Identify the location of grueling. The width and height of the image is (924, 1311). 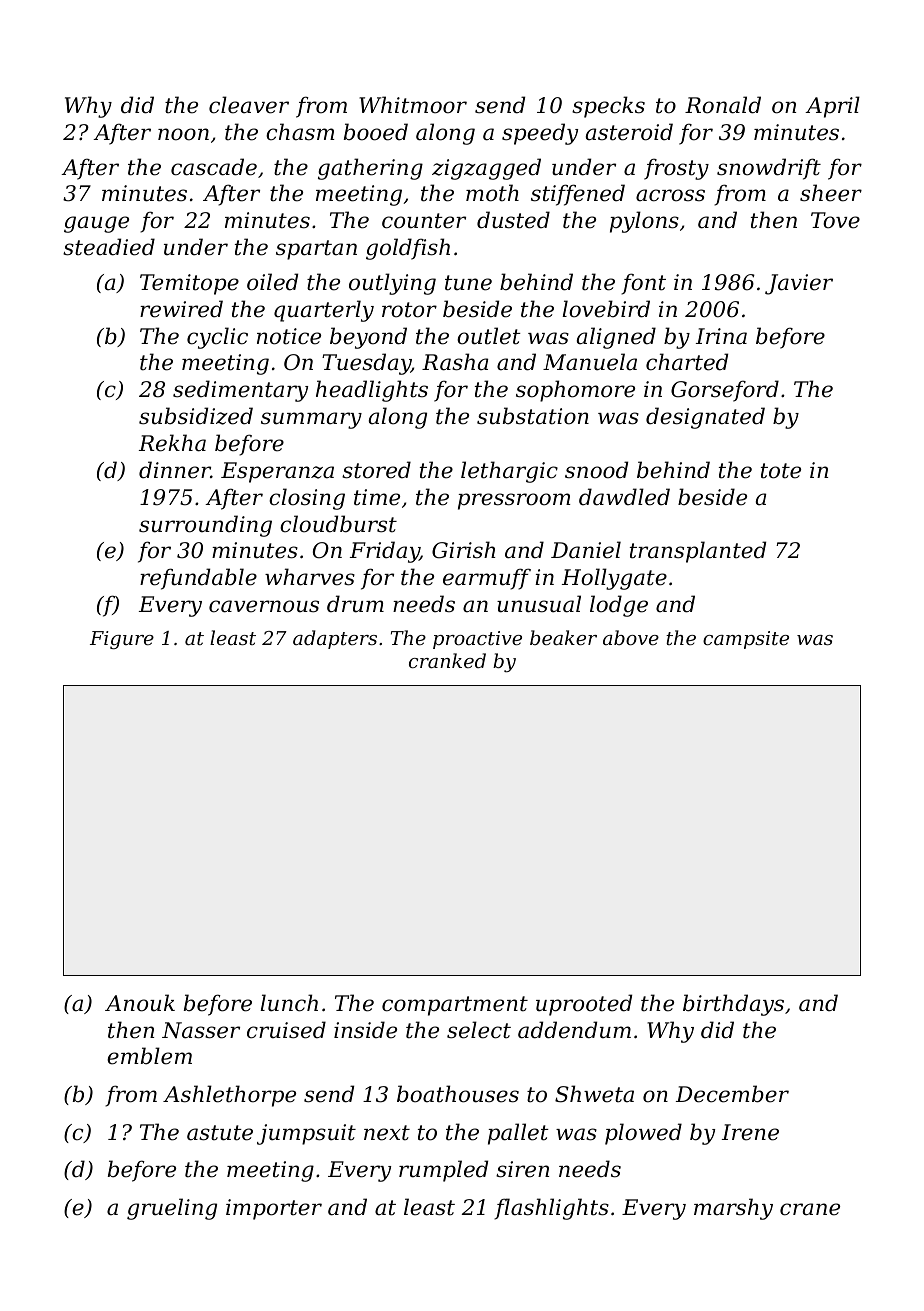
(172, 1209).
